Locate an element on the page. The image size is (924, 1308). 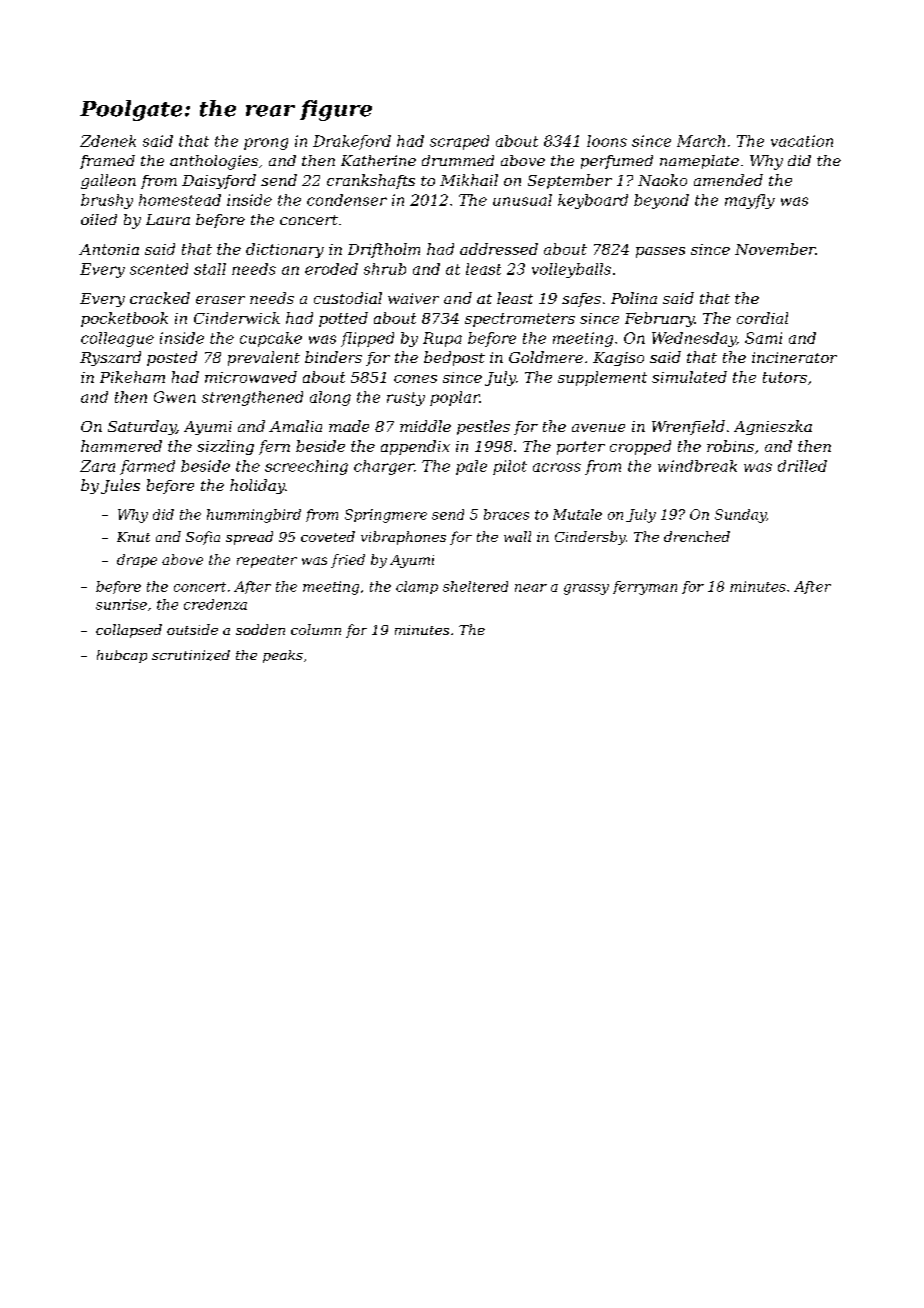
Amalia is located at coordinates (295, 426).
